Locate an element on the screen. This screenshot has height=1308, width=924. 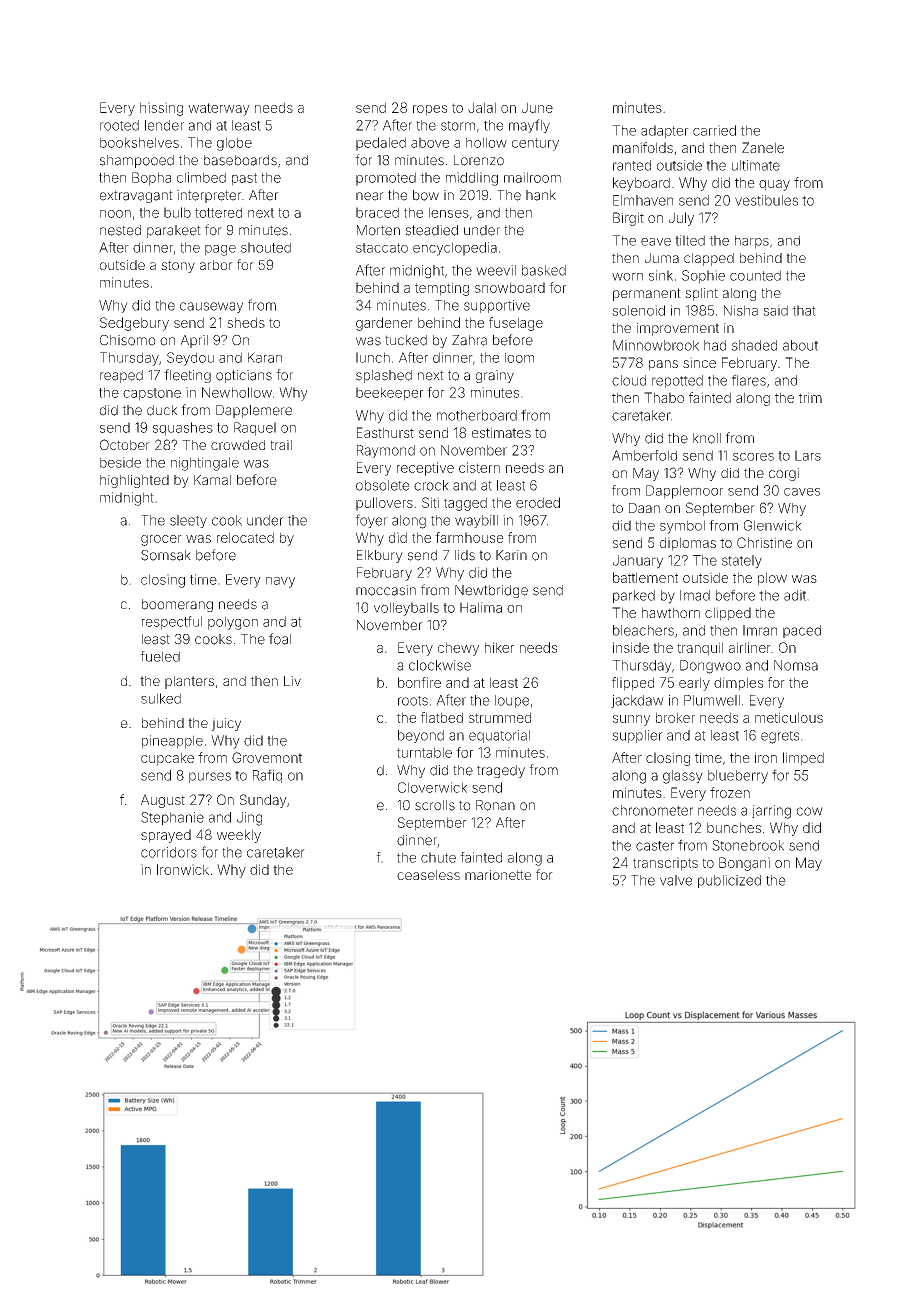
turntable is located at coordinates (424, 752).
